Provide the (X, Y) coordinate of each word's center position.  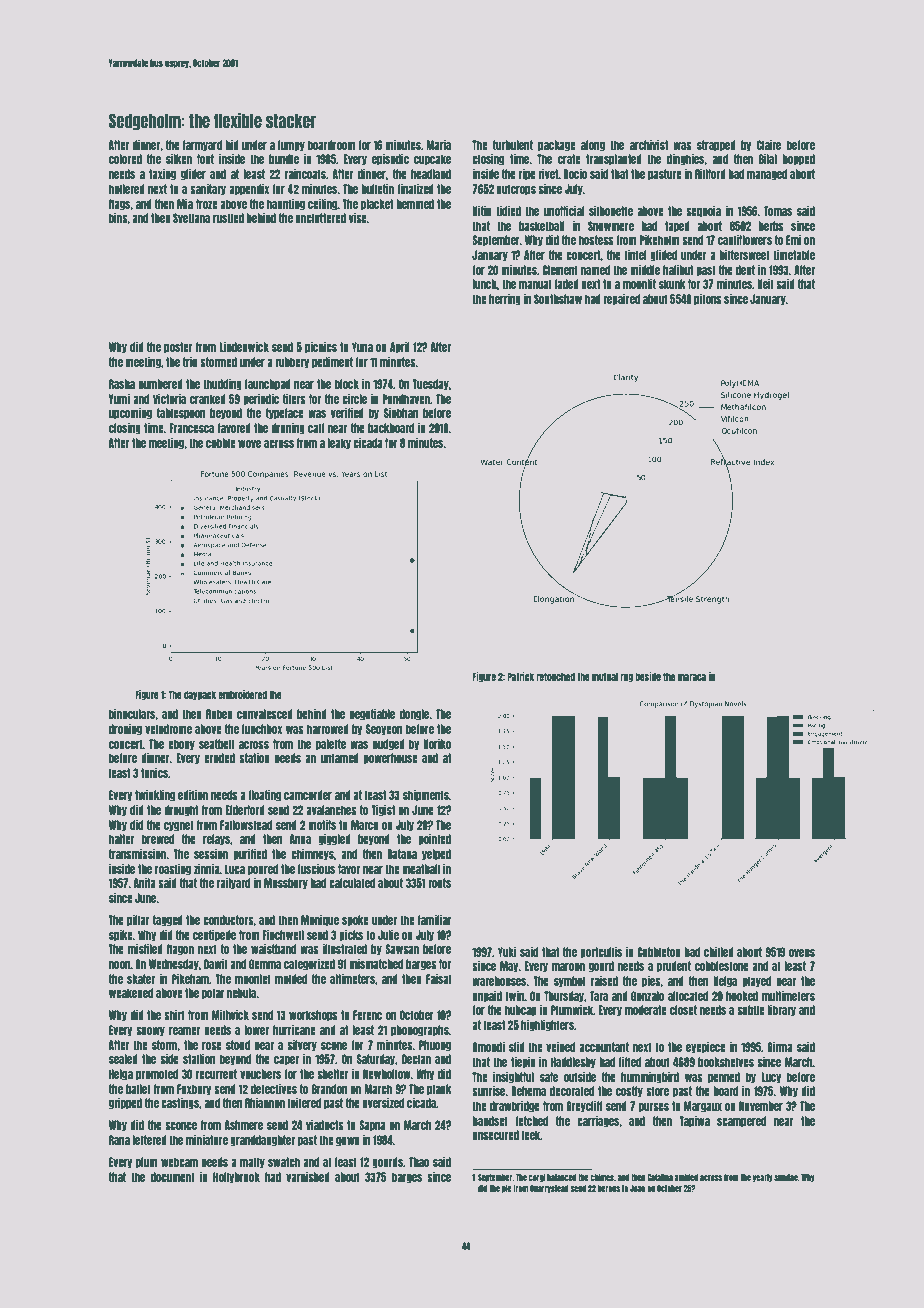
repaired (621, 300)
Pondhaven (406, 399)
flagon (180, 950)
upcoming (130, 414)
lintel (636, 255)
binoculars (132, 714)
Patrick (520, 676)
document (173, 1177)
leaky (339, 444)
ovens (802, 953)
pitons (708, 300)
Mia (185, 204)
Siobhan (401, 413)
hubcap (521, 1011)
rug (626, 678)
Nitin (482, 211)
